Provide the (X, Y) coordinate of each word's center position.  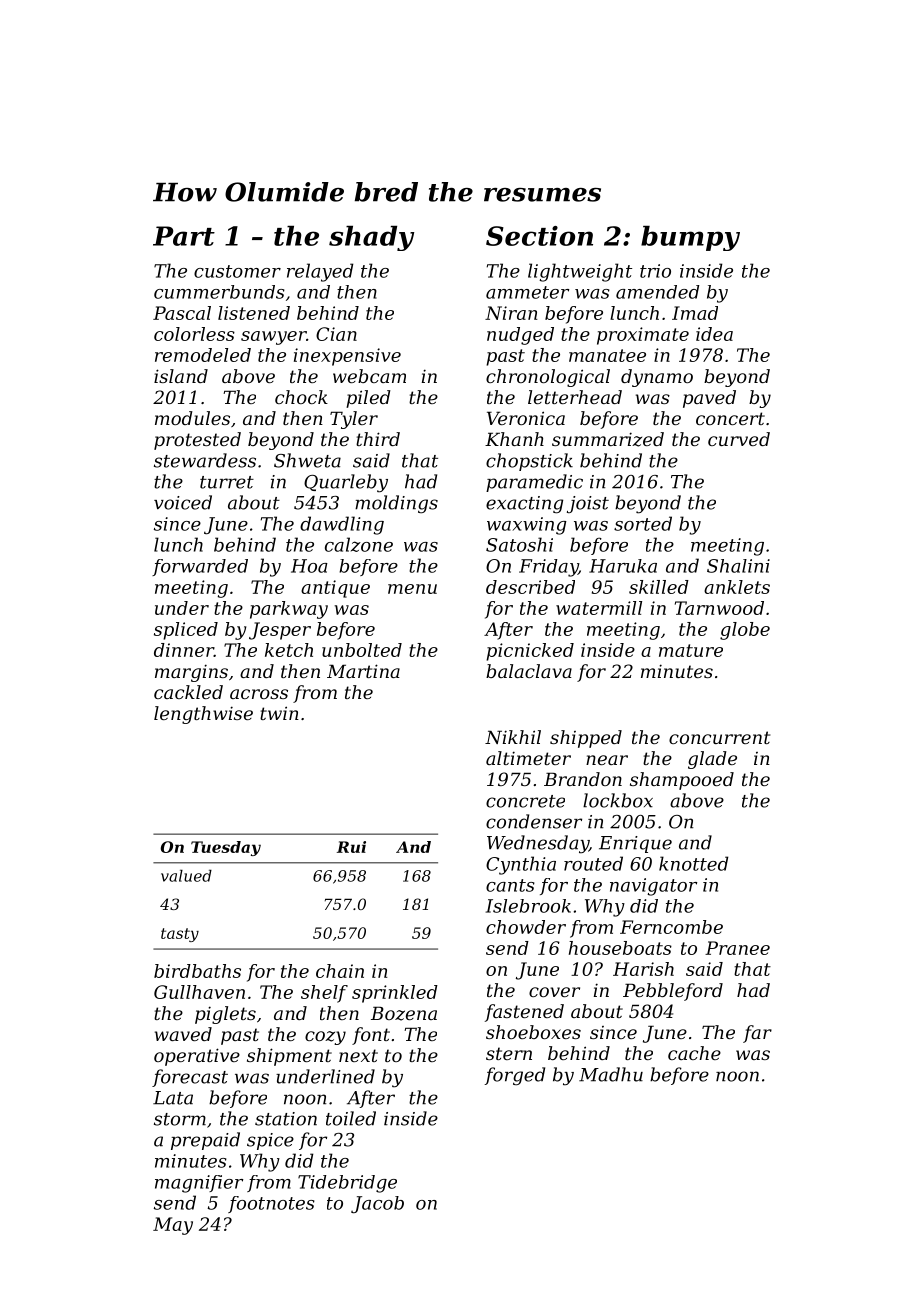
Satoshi (519, 544)
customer (237, 271)
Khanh (514, 439)
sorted (643, 523)
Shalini (738, 566)
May (173, 1226)
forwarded (200, 567)
